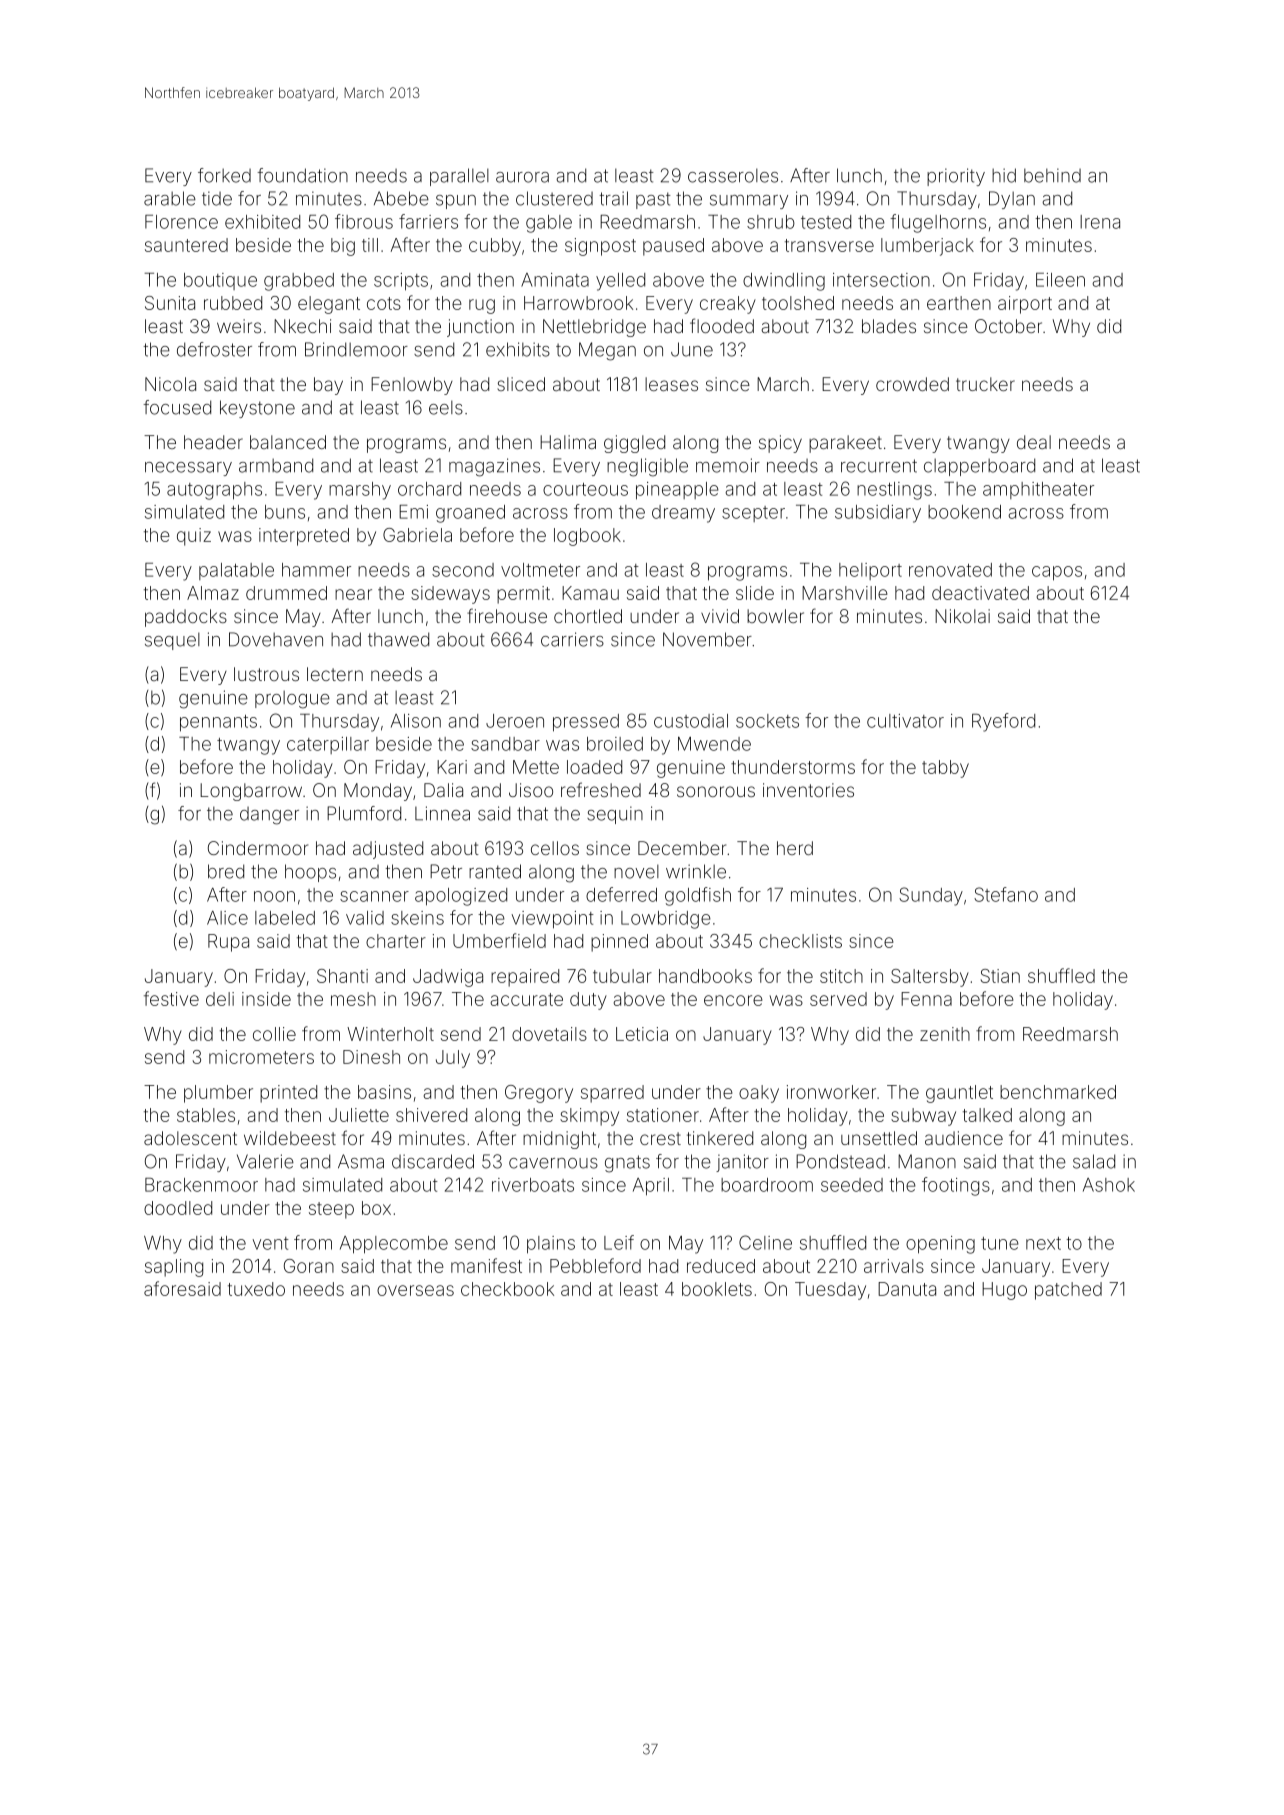 The height and width of the screenshot is (1815, 1284). I want to click on armband, so click(276, 465).
